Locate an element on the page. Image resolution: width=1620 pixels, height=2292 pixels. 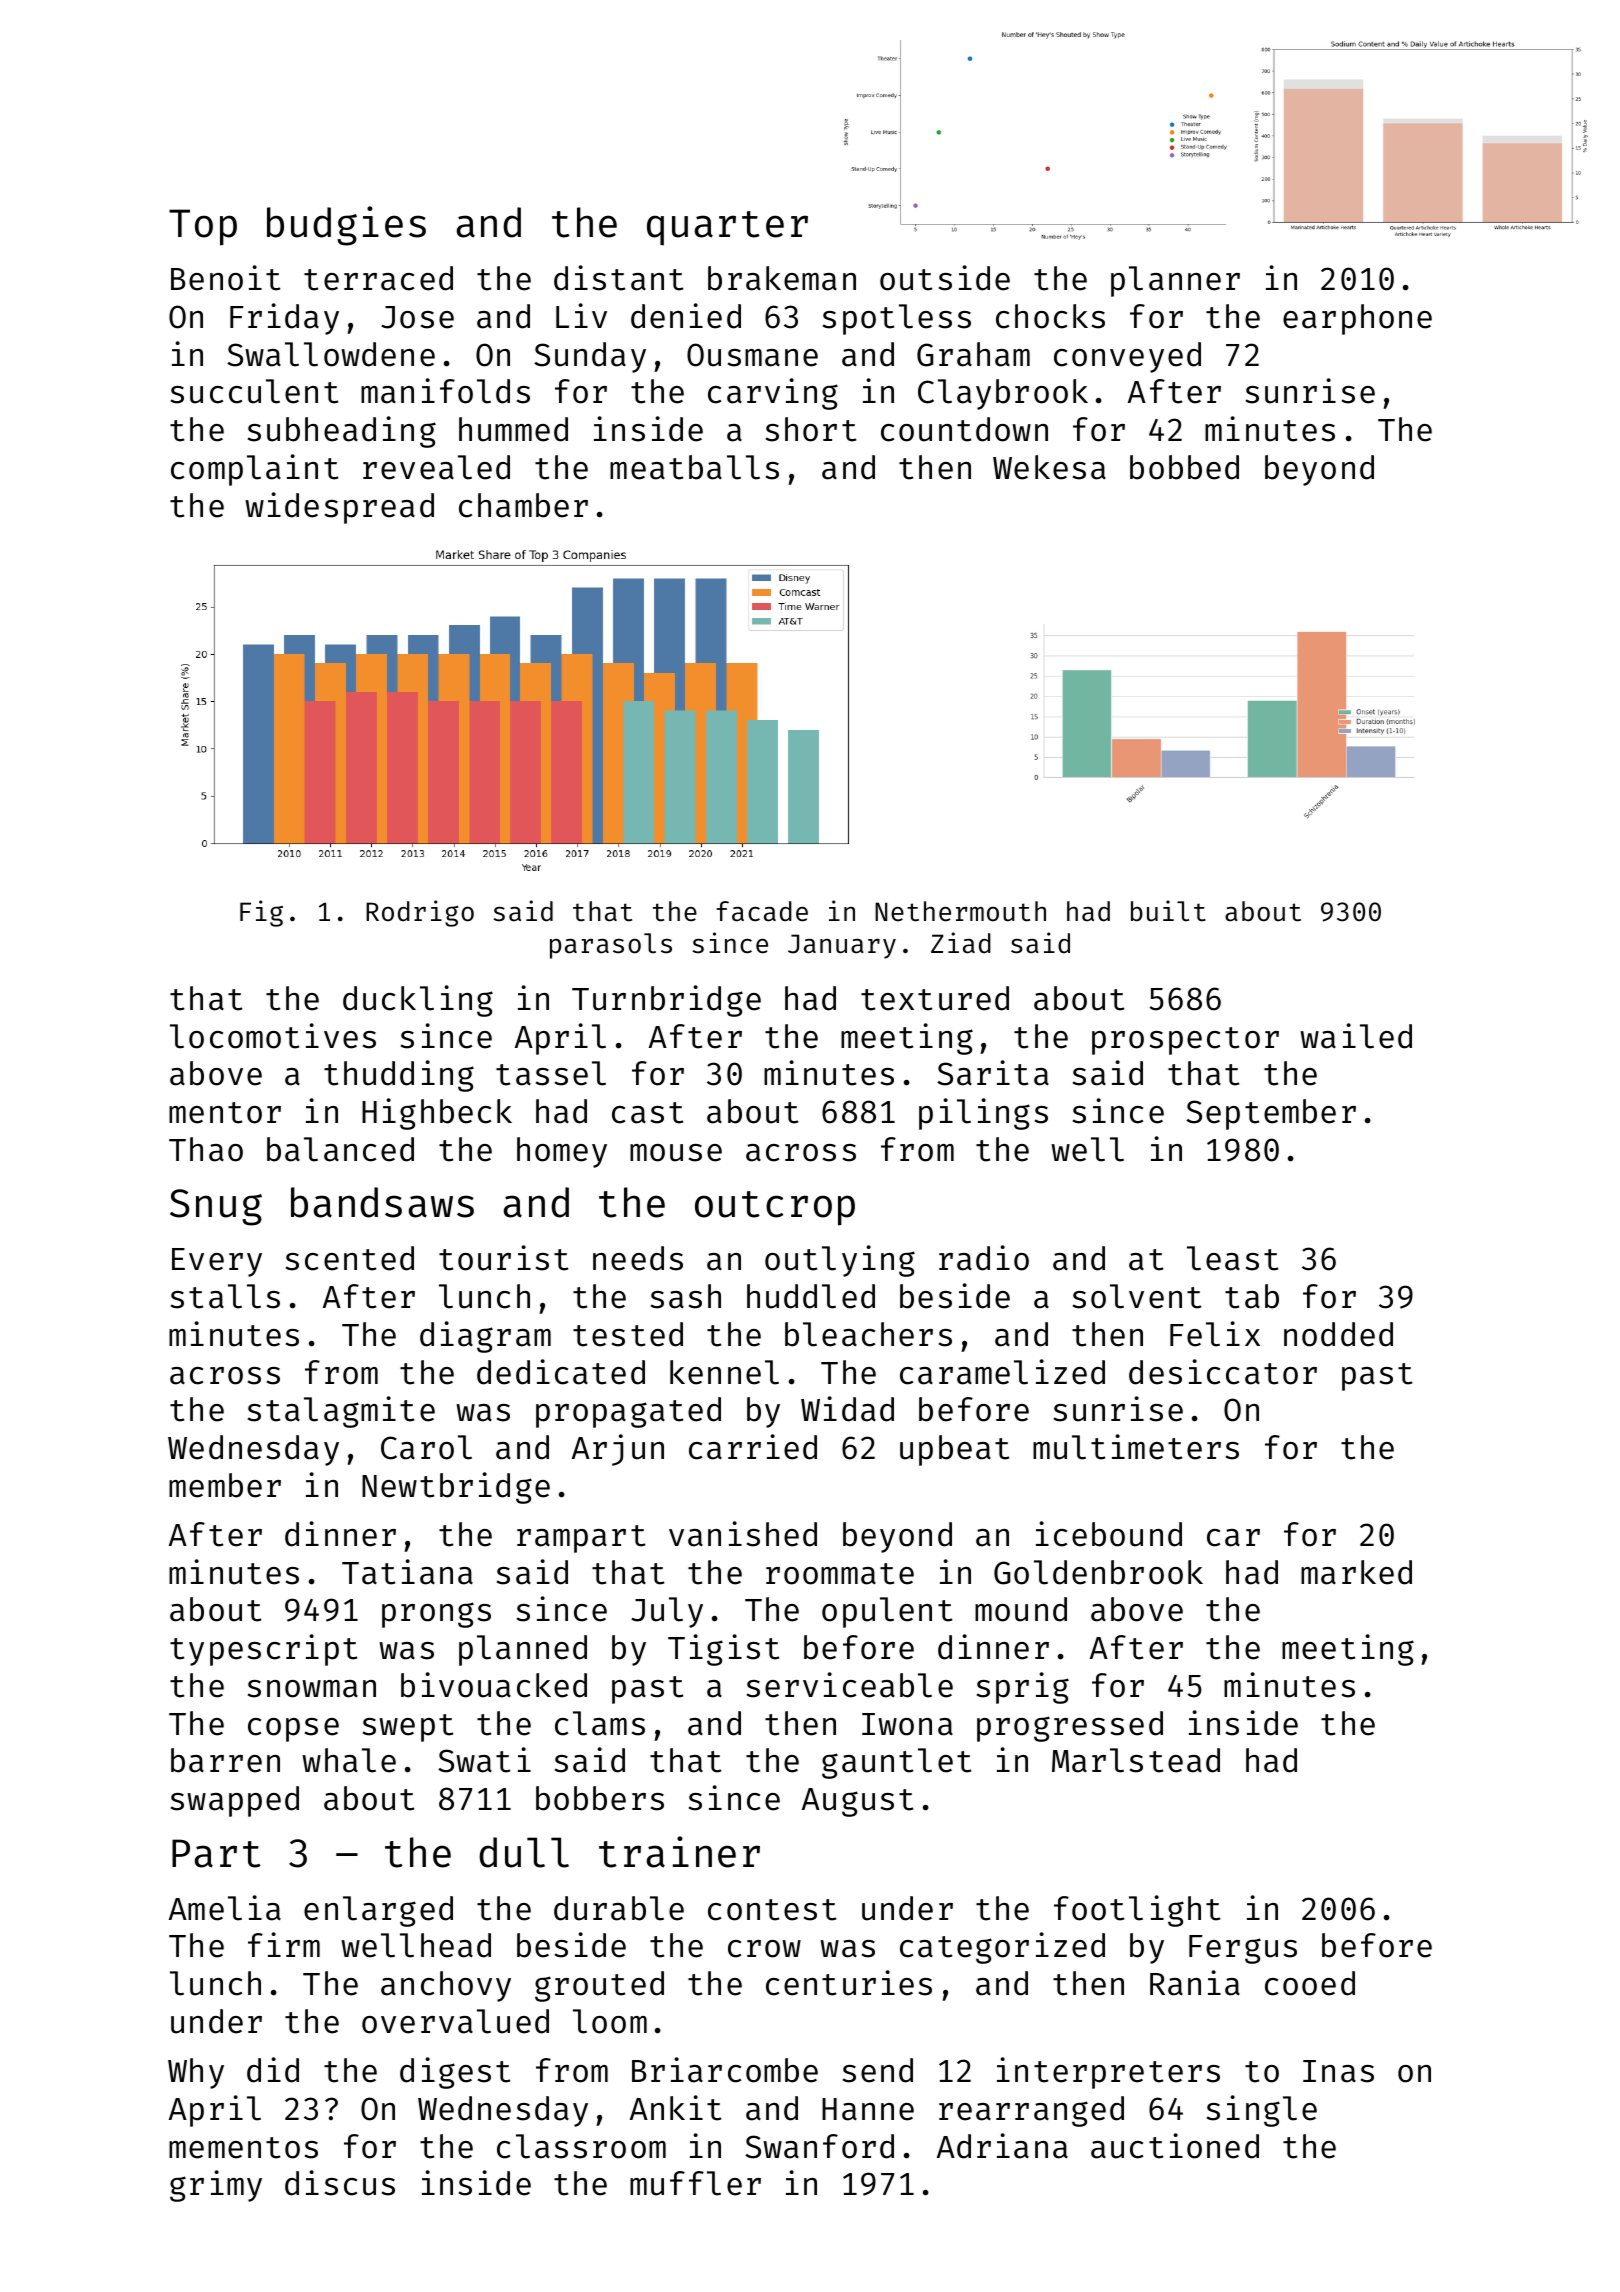
auctioned is located at coordinates (1175, 2146).
